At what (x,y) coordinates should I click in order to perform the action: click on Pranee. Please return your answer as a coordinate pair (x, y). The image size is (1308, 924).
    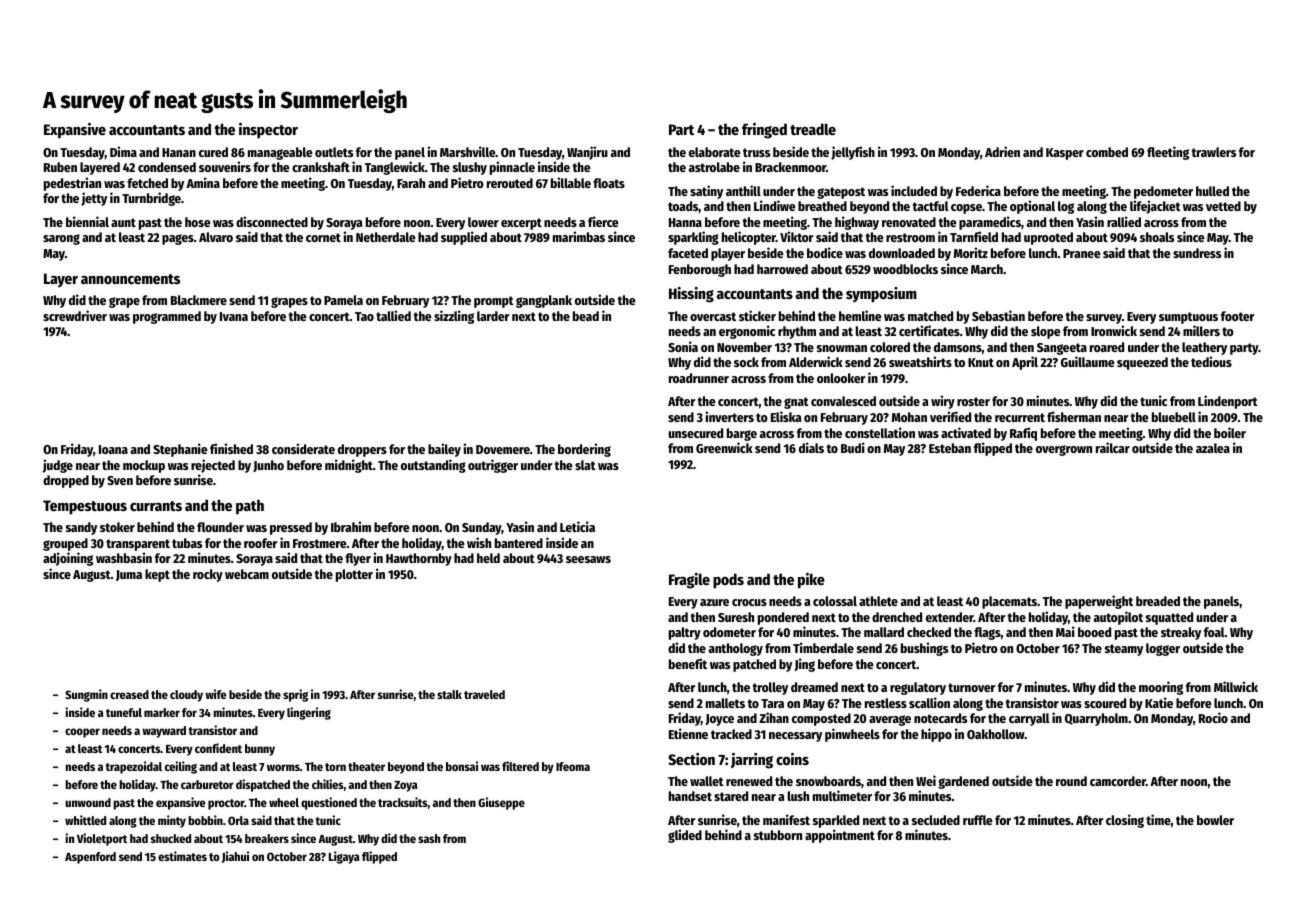
    Looking at the image, I should click on (1082, 253).
